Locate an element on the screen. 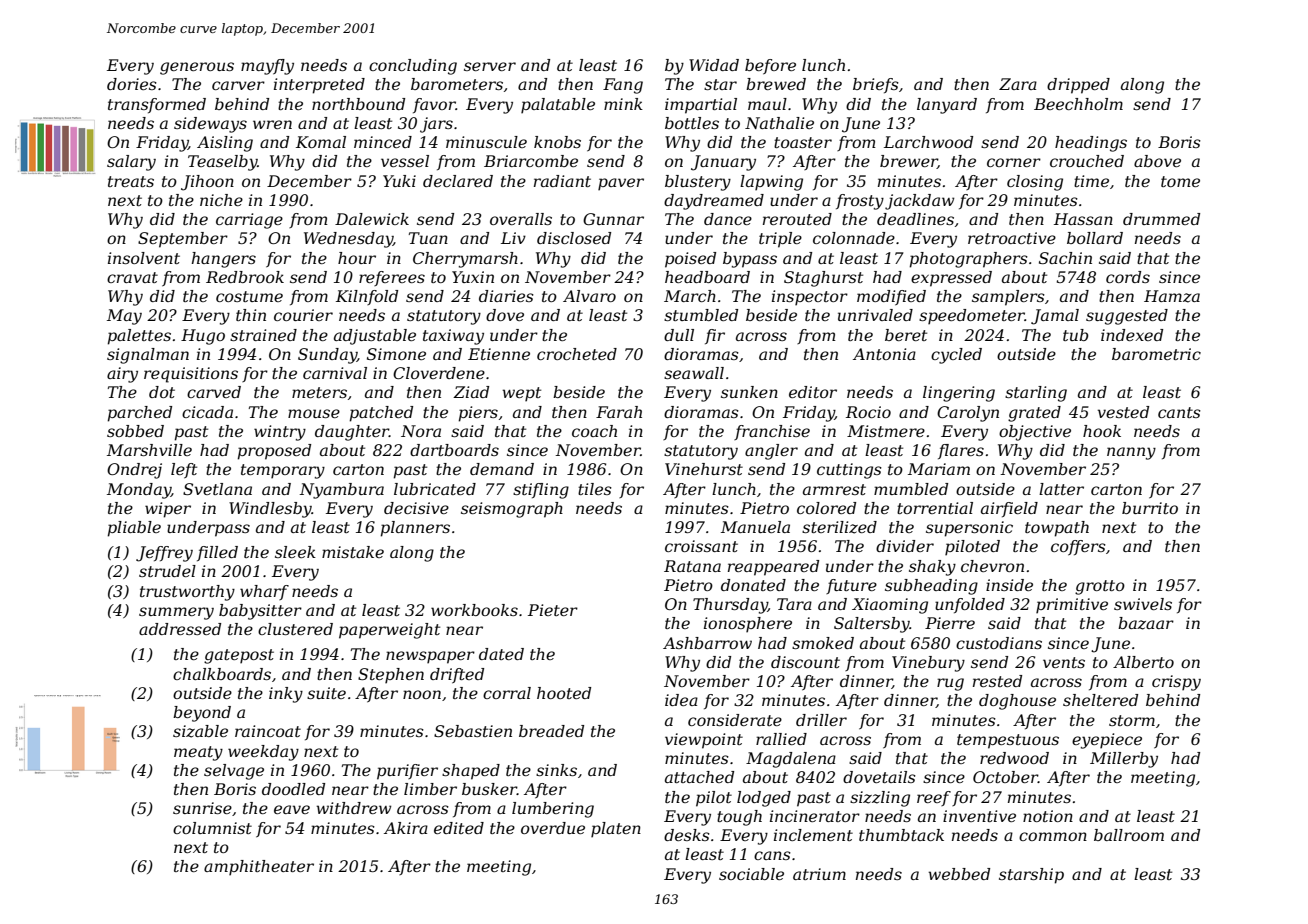 The height and width of the screenshot is (924, 1308). Magdalena is located at coordinates (791, 760).
